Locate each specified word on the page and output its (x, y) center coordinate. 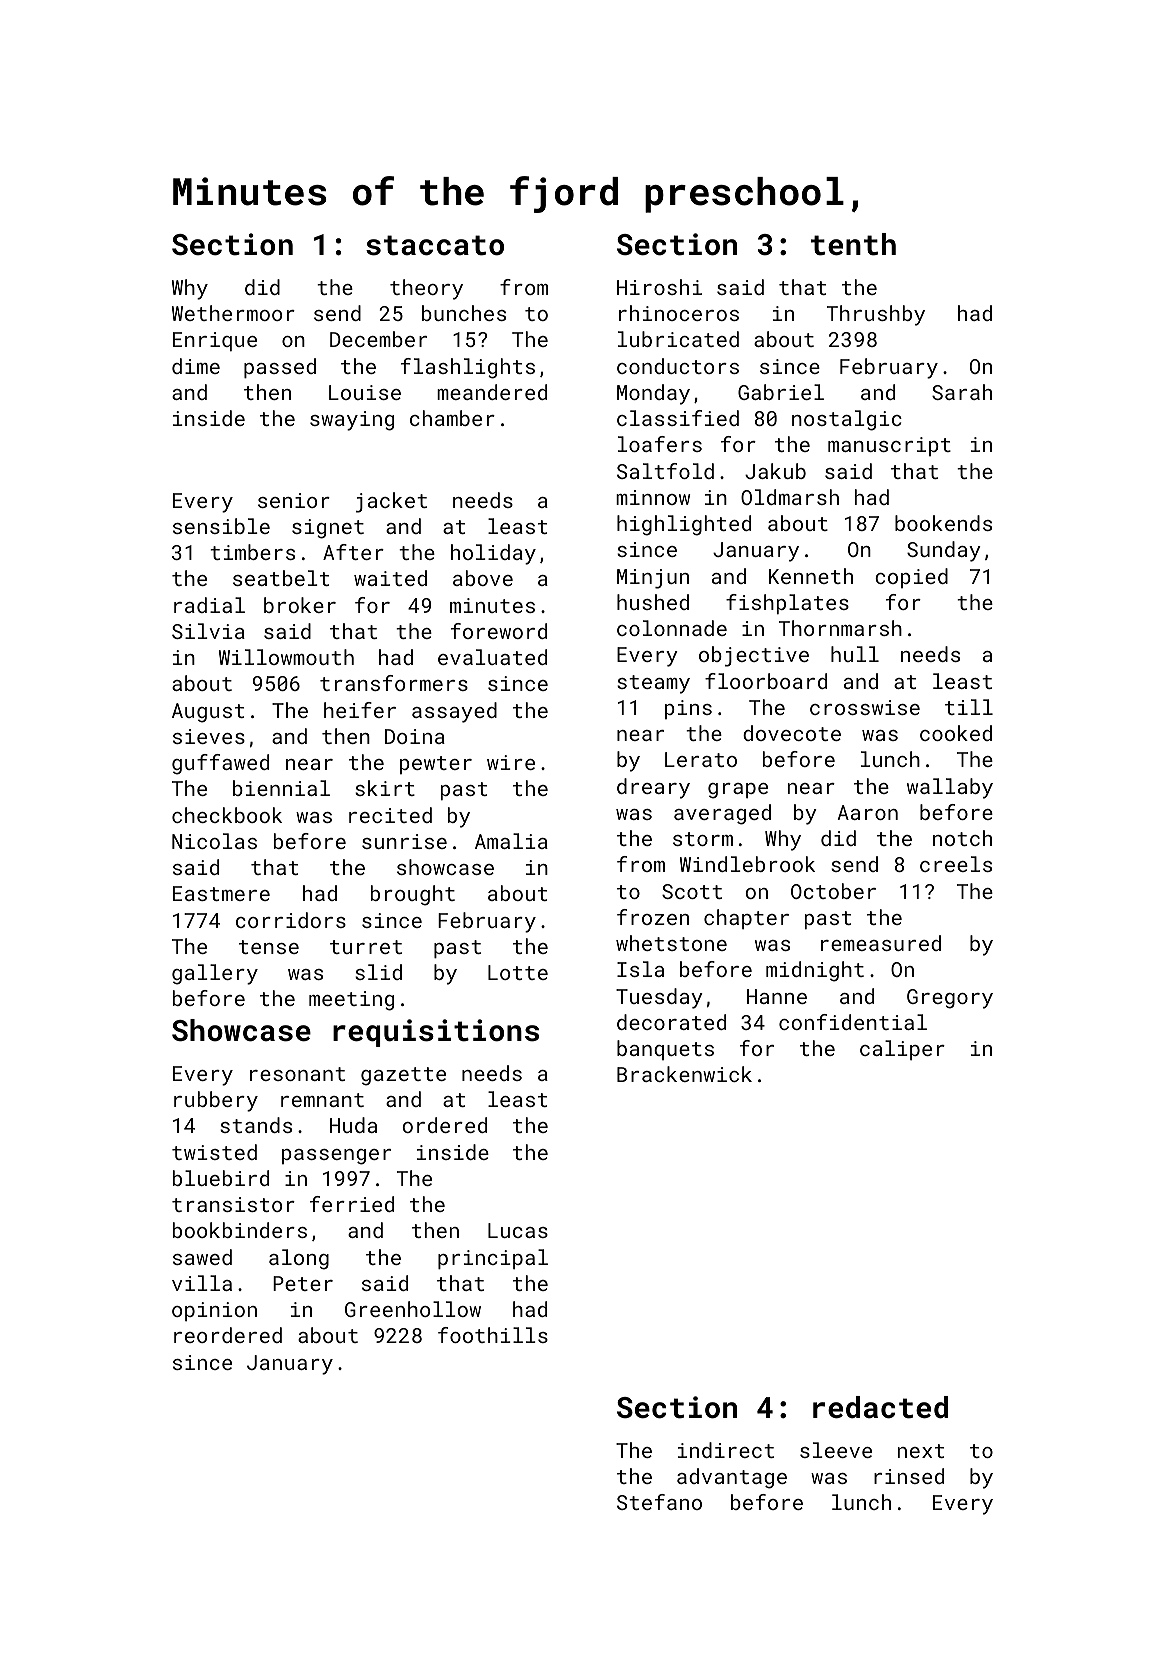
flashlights (468, 368)
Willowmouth (286, 657)
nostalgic (847, 420)
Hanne (777, 996)
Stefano (659, 1502)
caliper (902, 1050)
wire (511, 762)
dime (196, 366)
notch (962, 838)
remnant (322, 1100)
